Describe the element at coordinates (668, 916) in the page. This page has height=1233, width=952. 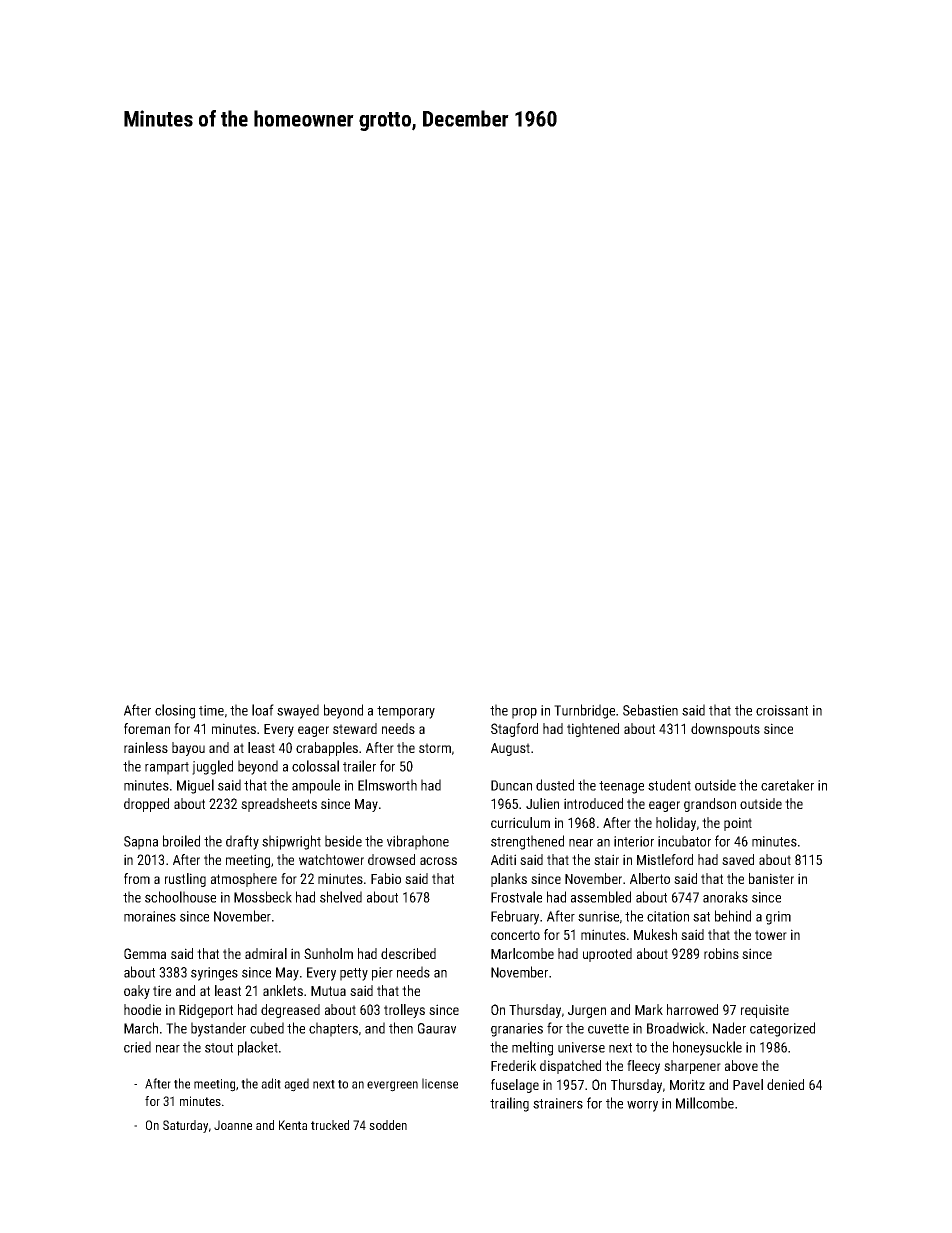
I see `citation` at that location.
